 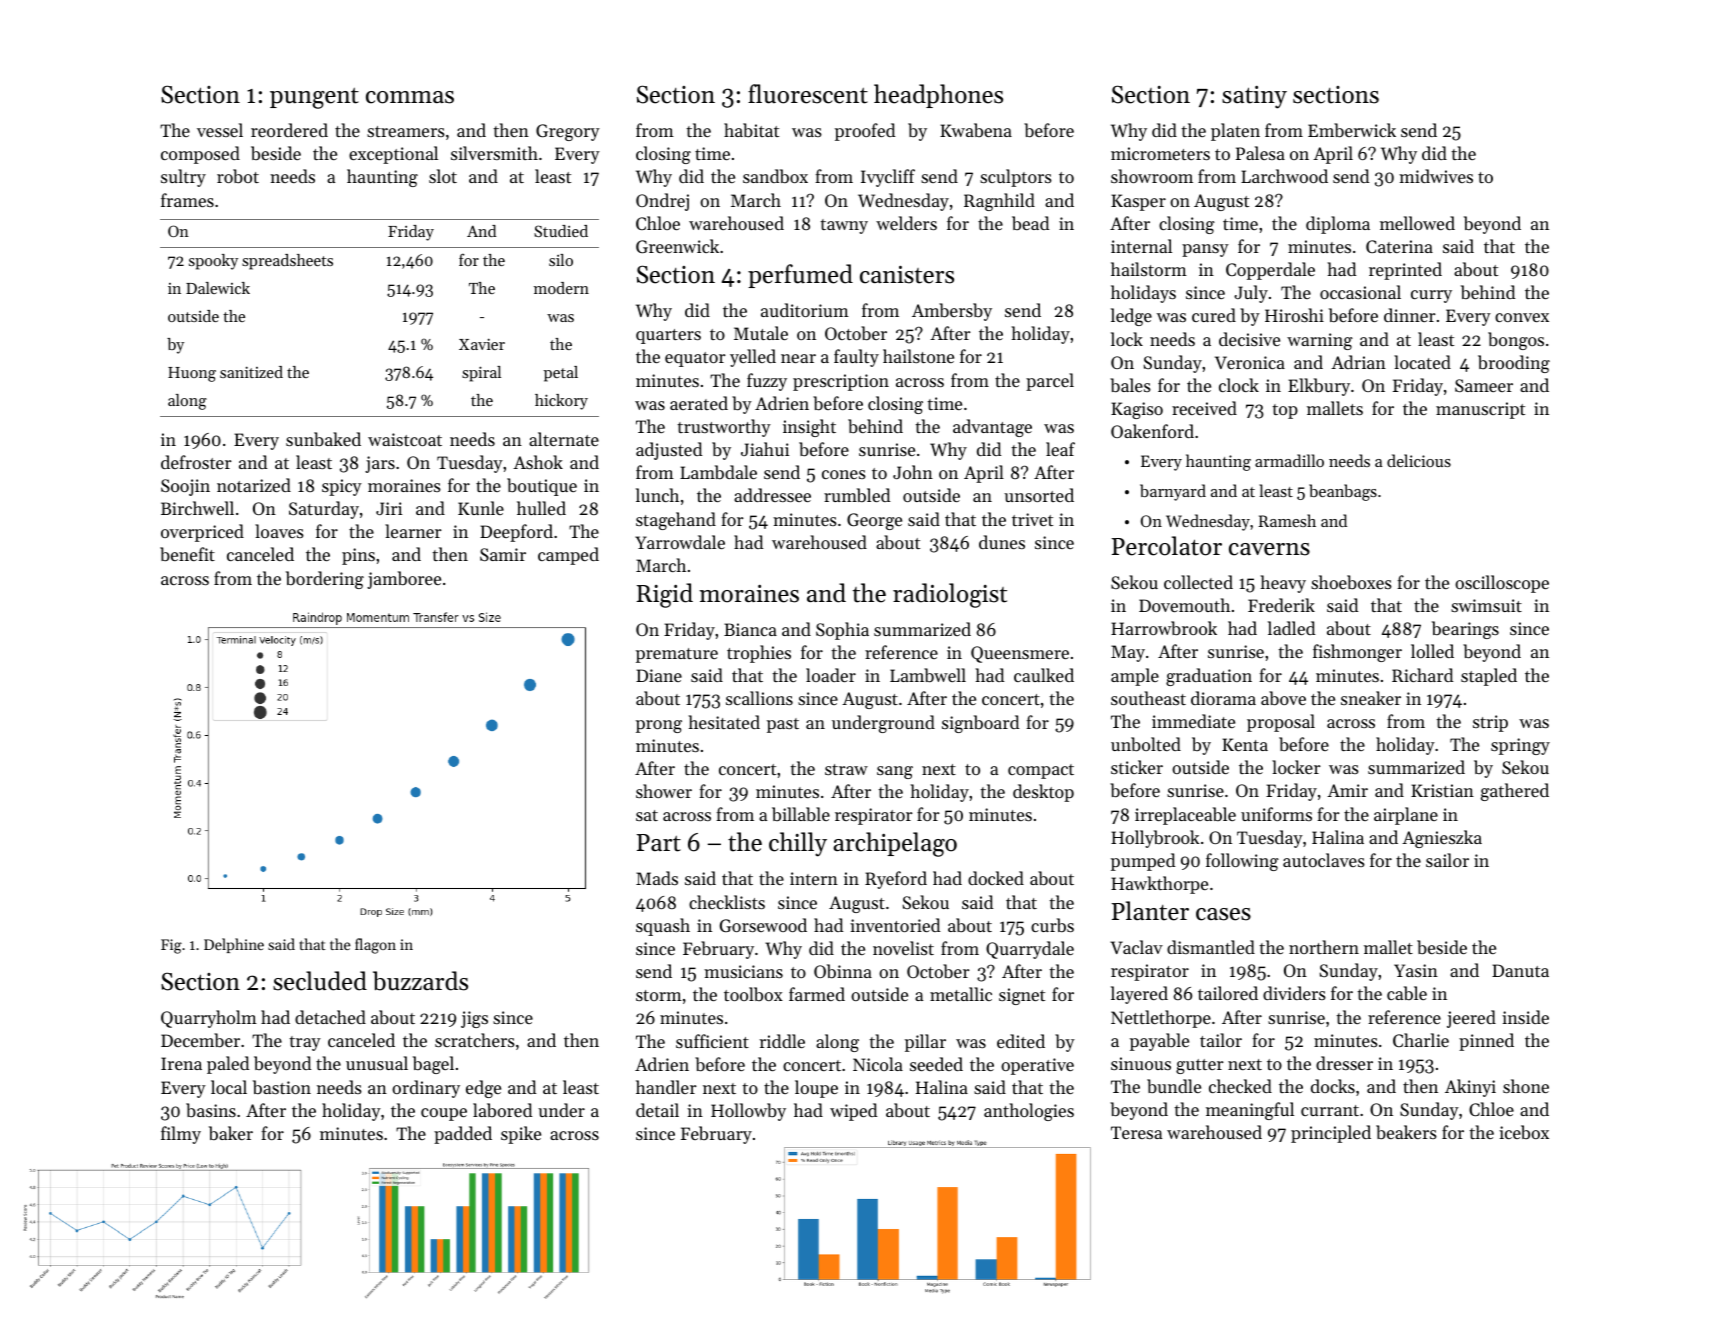 I want to click on baker, so click(x=231, y=1133).
